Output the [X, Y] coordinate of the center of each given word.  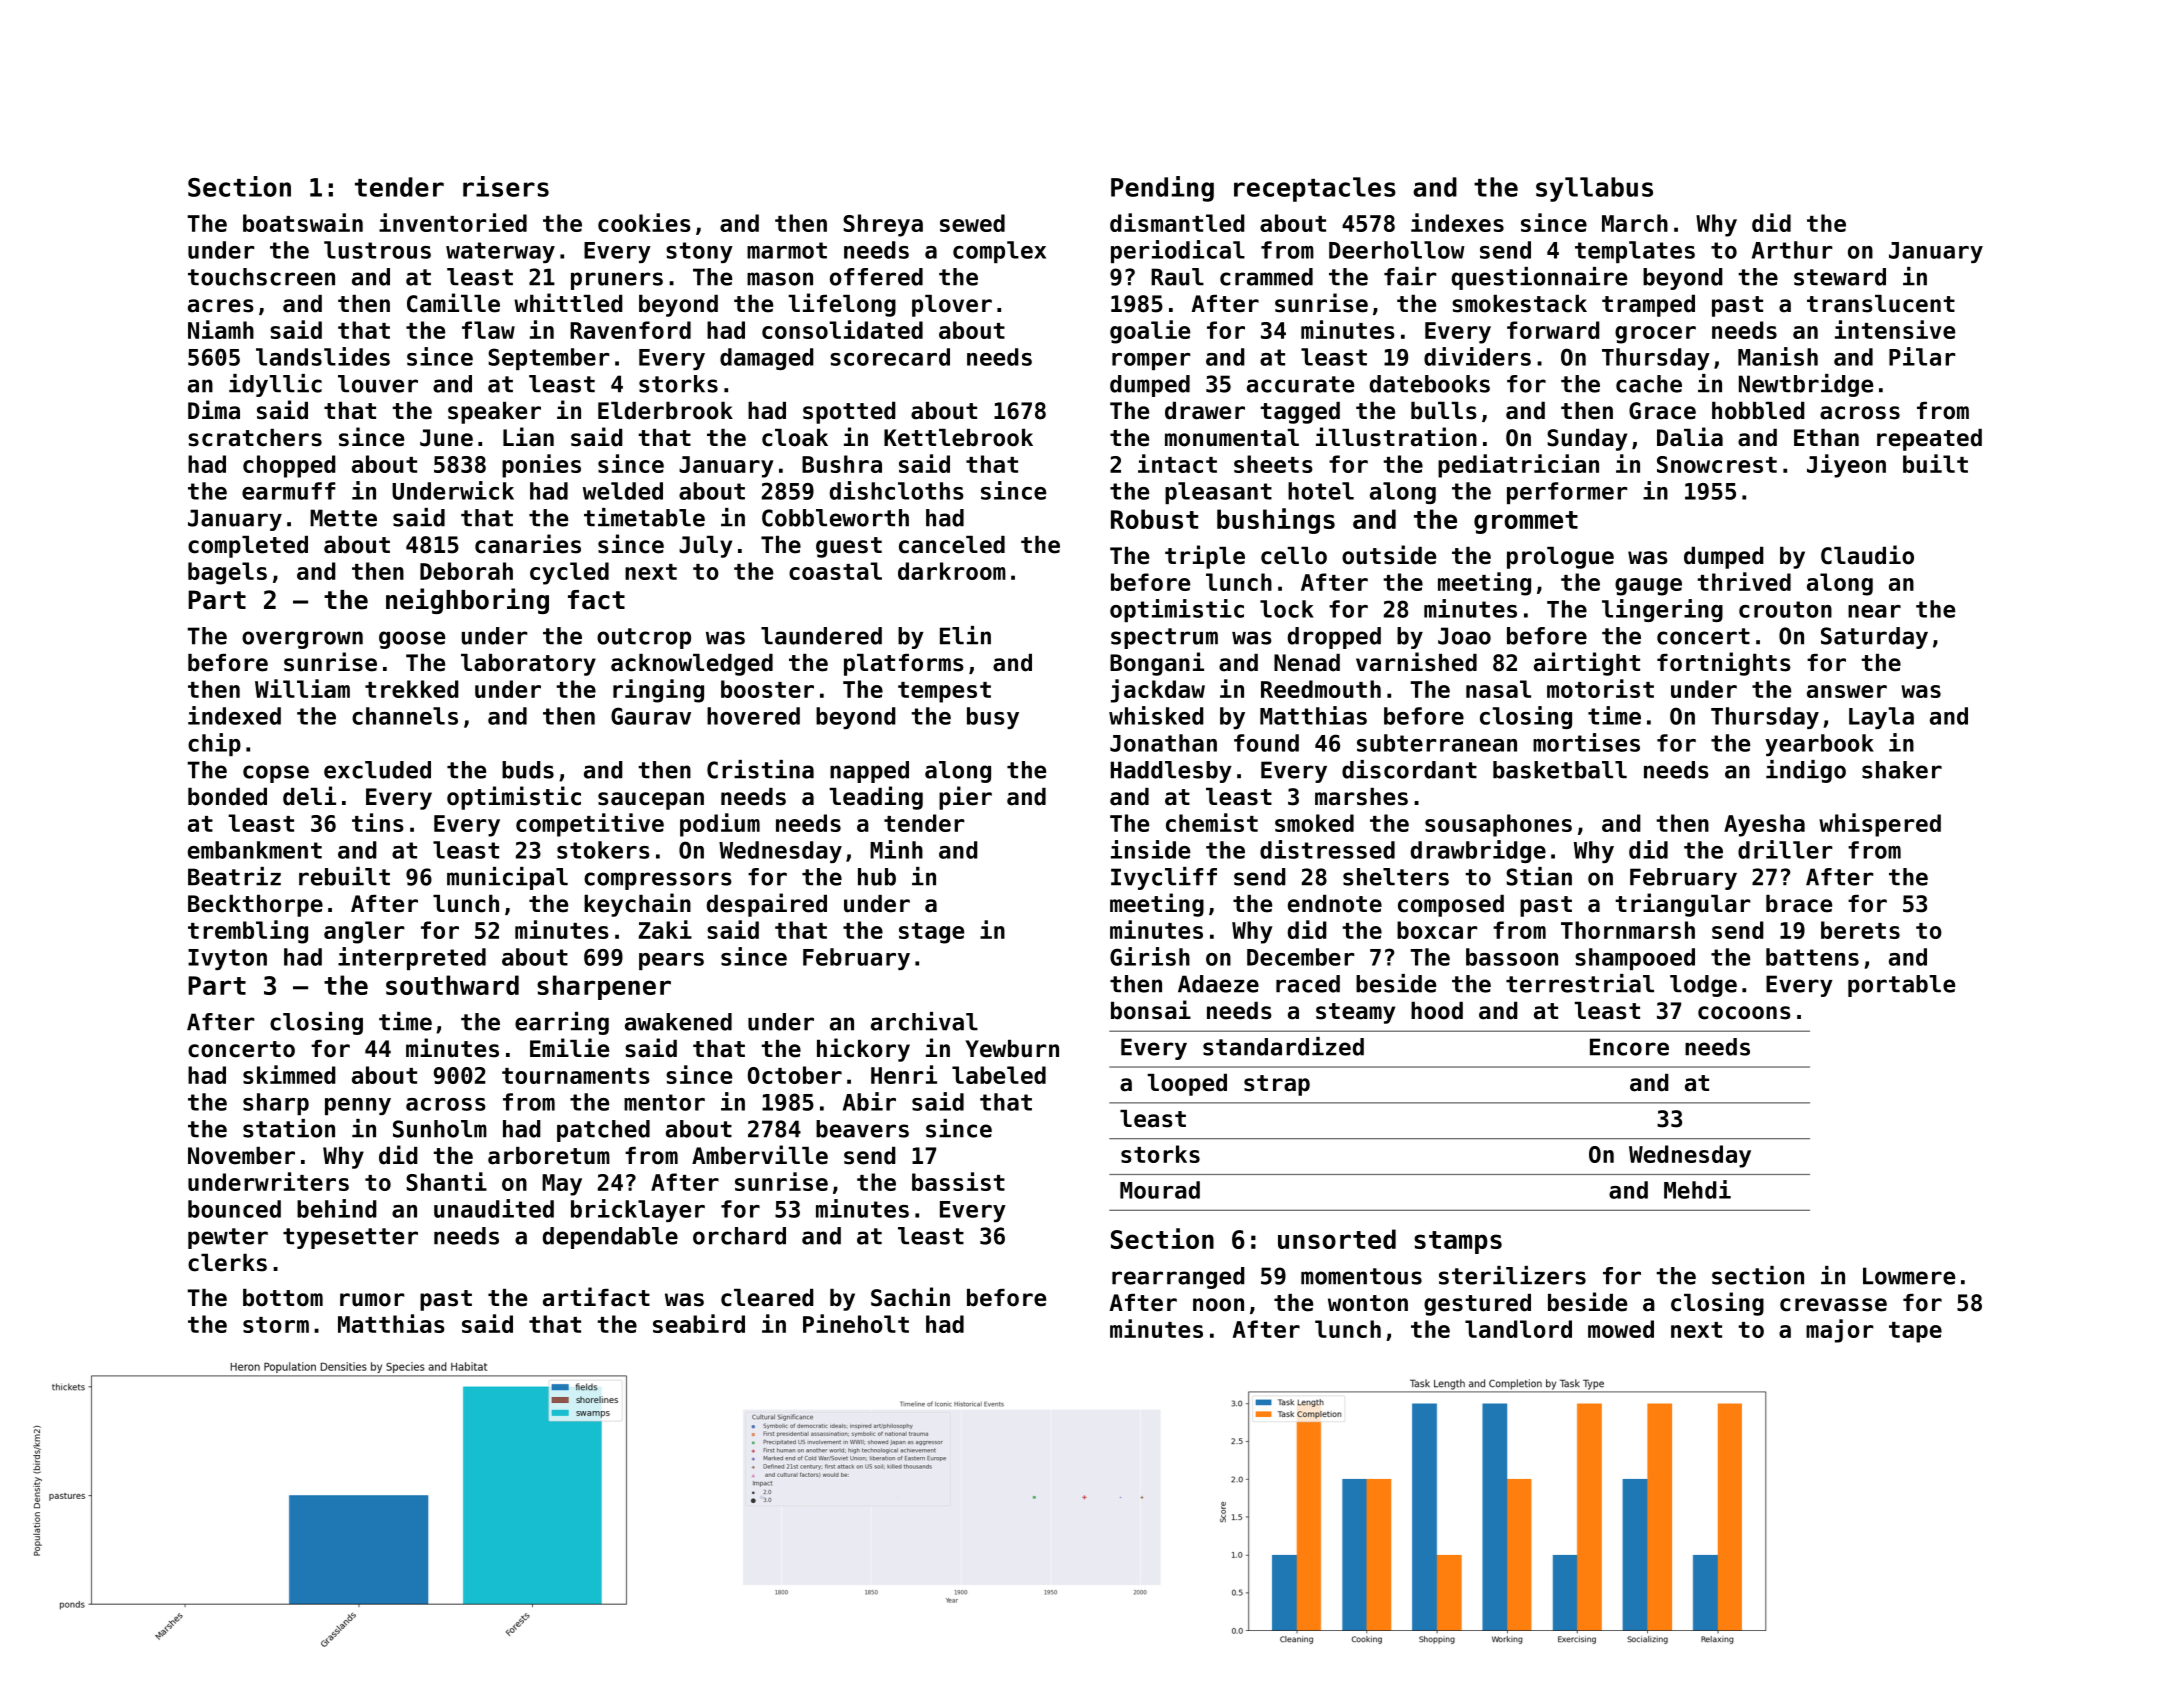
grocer [1655, 335]
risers [506, 186]
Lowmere [1909, 1276]
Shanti [446, 1181]
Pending [1162, 189]
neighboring [467, 601]
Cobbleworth [835, 518]
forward [1553, 330]
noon [1218, 1305]
